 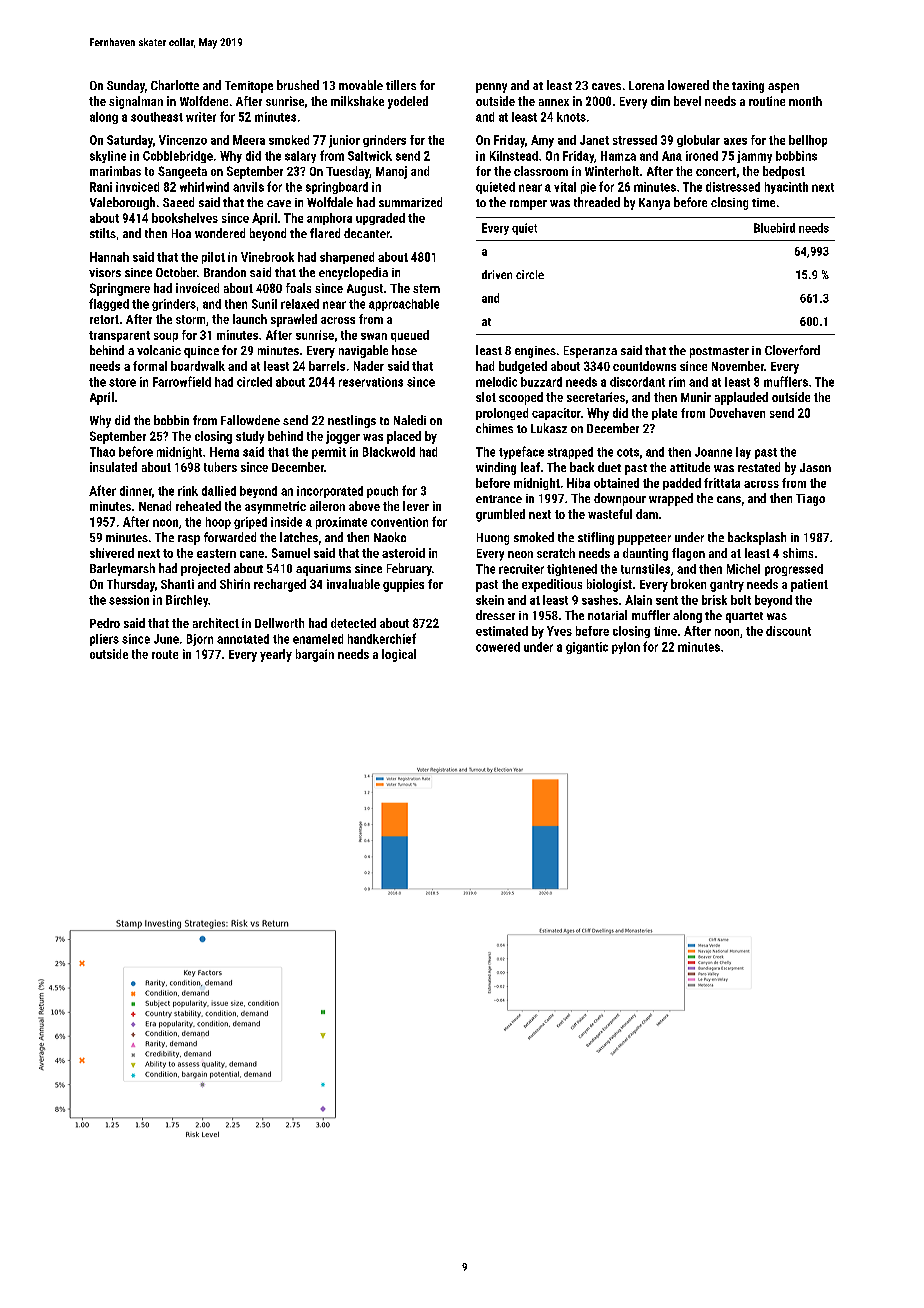 I want to click on Cloverford, so click(x=792, y=350).
